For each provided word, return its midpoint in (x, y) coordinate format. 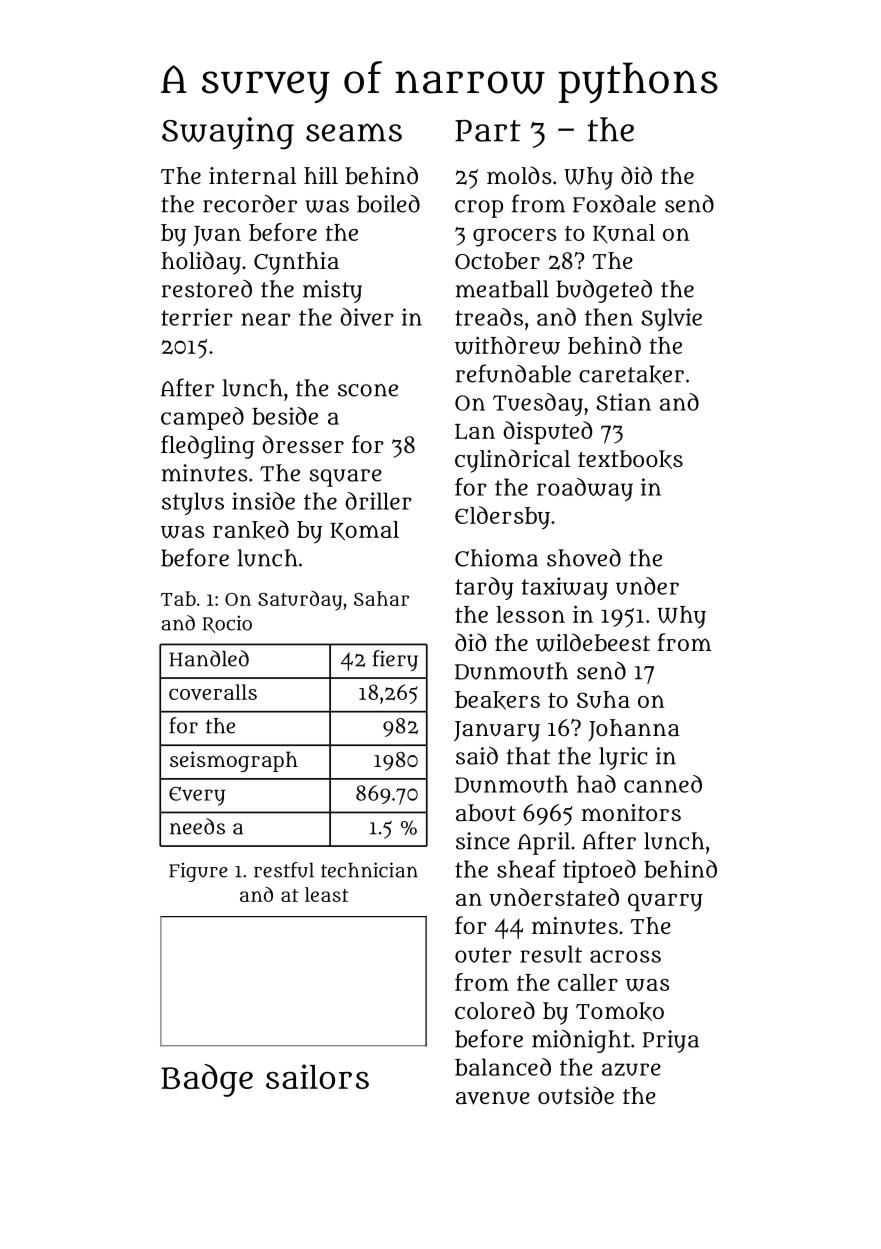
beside (285, 416)
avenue (493, 1098)
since (483, 841)
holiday (201, 263)
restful (284, 870)
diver (367, 317)
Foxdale (614, 204)
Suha (603, 699)
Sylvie (671, 319)
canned (663, 784)
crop (479, 209)
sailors (317, 1076)
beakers (497, 700)
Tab (178, 598)
